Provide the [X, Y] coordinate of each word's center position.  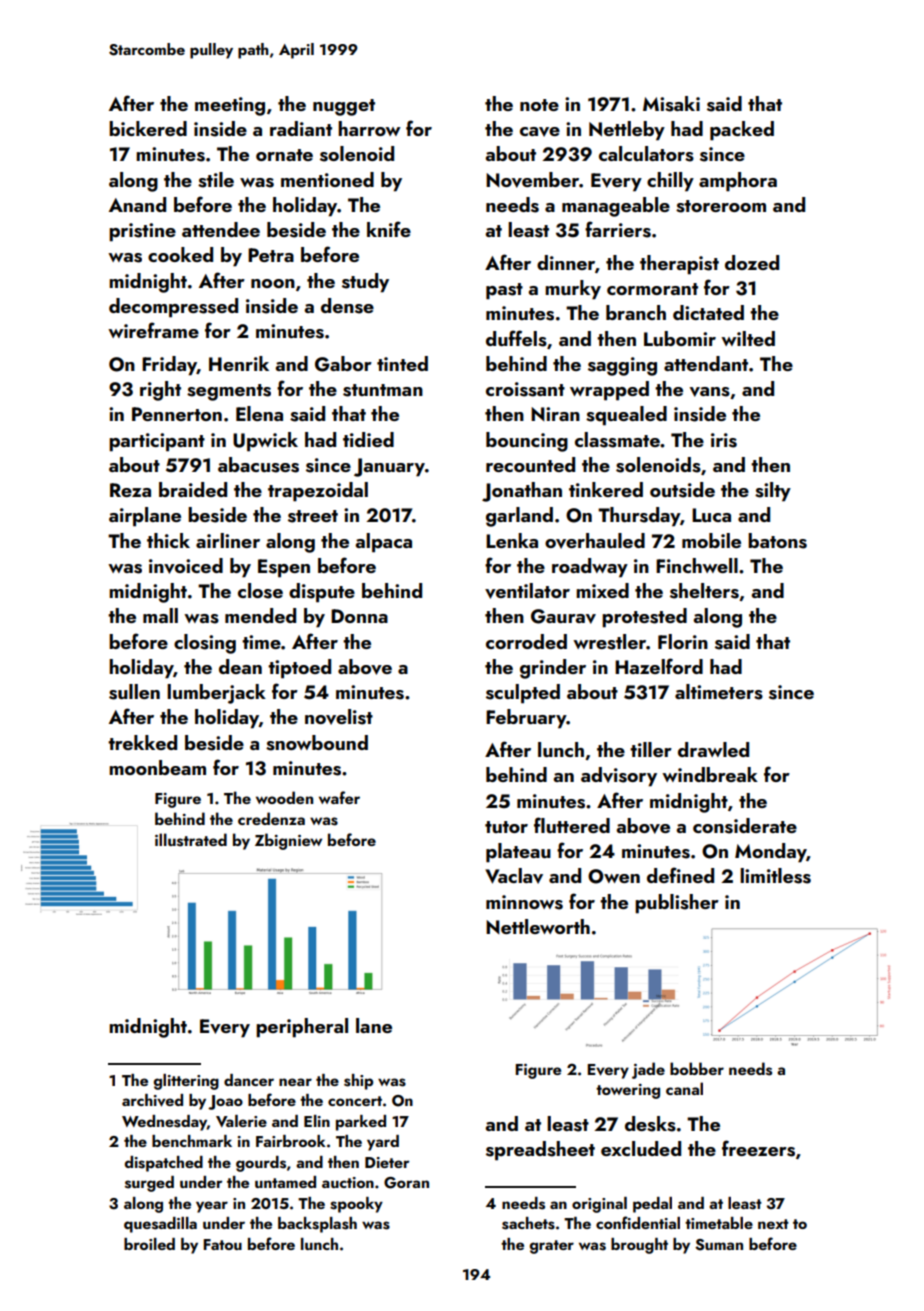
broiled [149, 1244]
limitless [775, 876]
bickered [148, 128]
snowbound [317, 743]
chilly [670, 182]
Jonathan [522, 492]
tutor [506, 827]
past [504, 291]
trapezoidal [318, 492]
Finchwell [697, 565]
